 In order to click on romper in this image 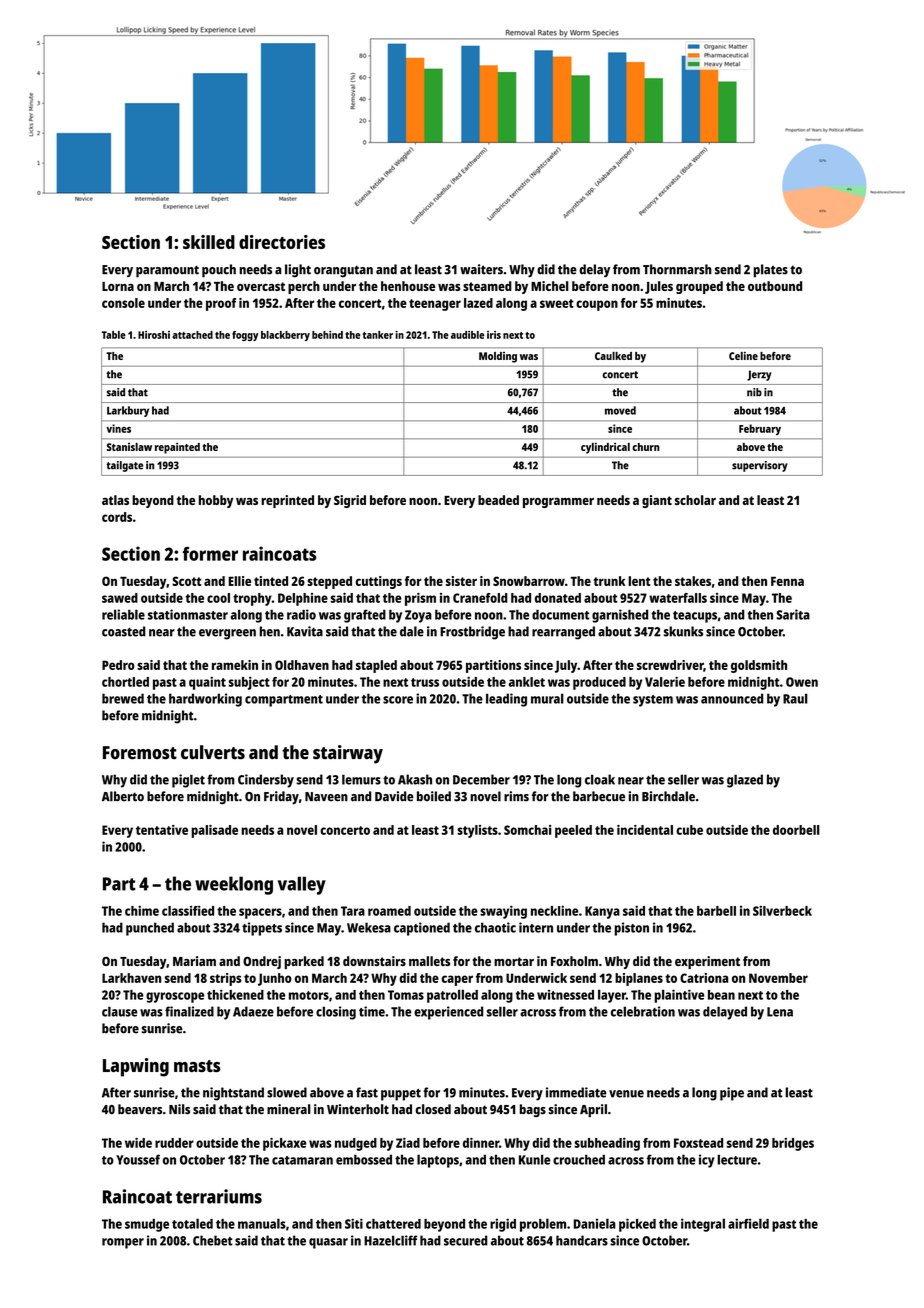, I will do `click(123, 1243)`.
